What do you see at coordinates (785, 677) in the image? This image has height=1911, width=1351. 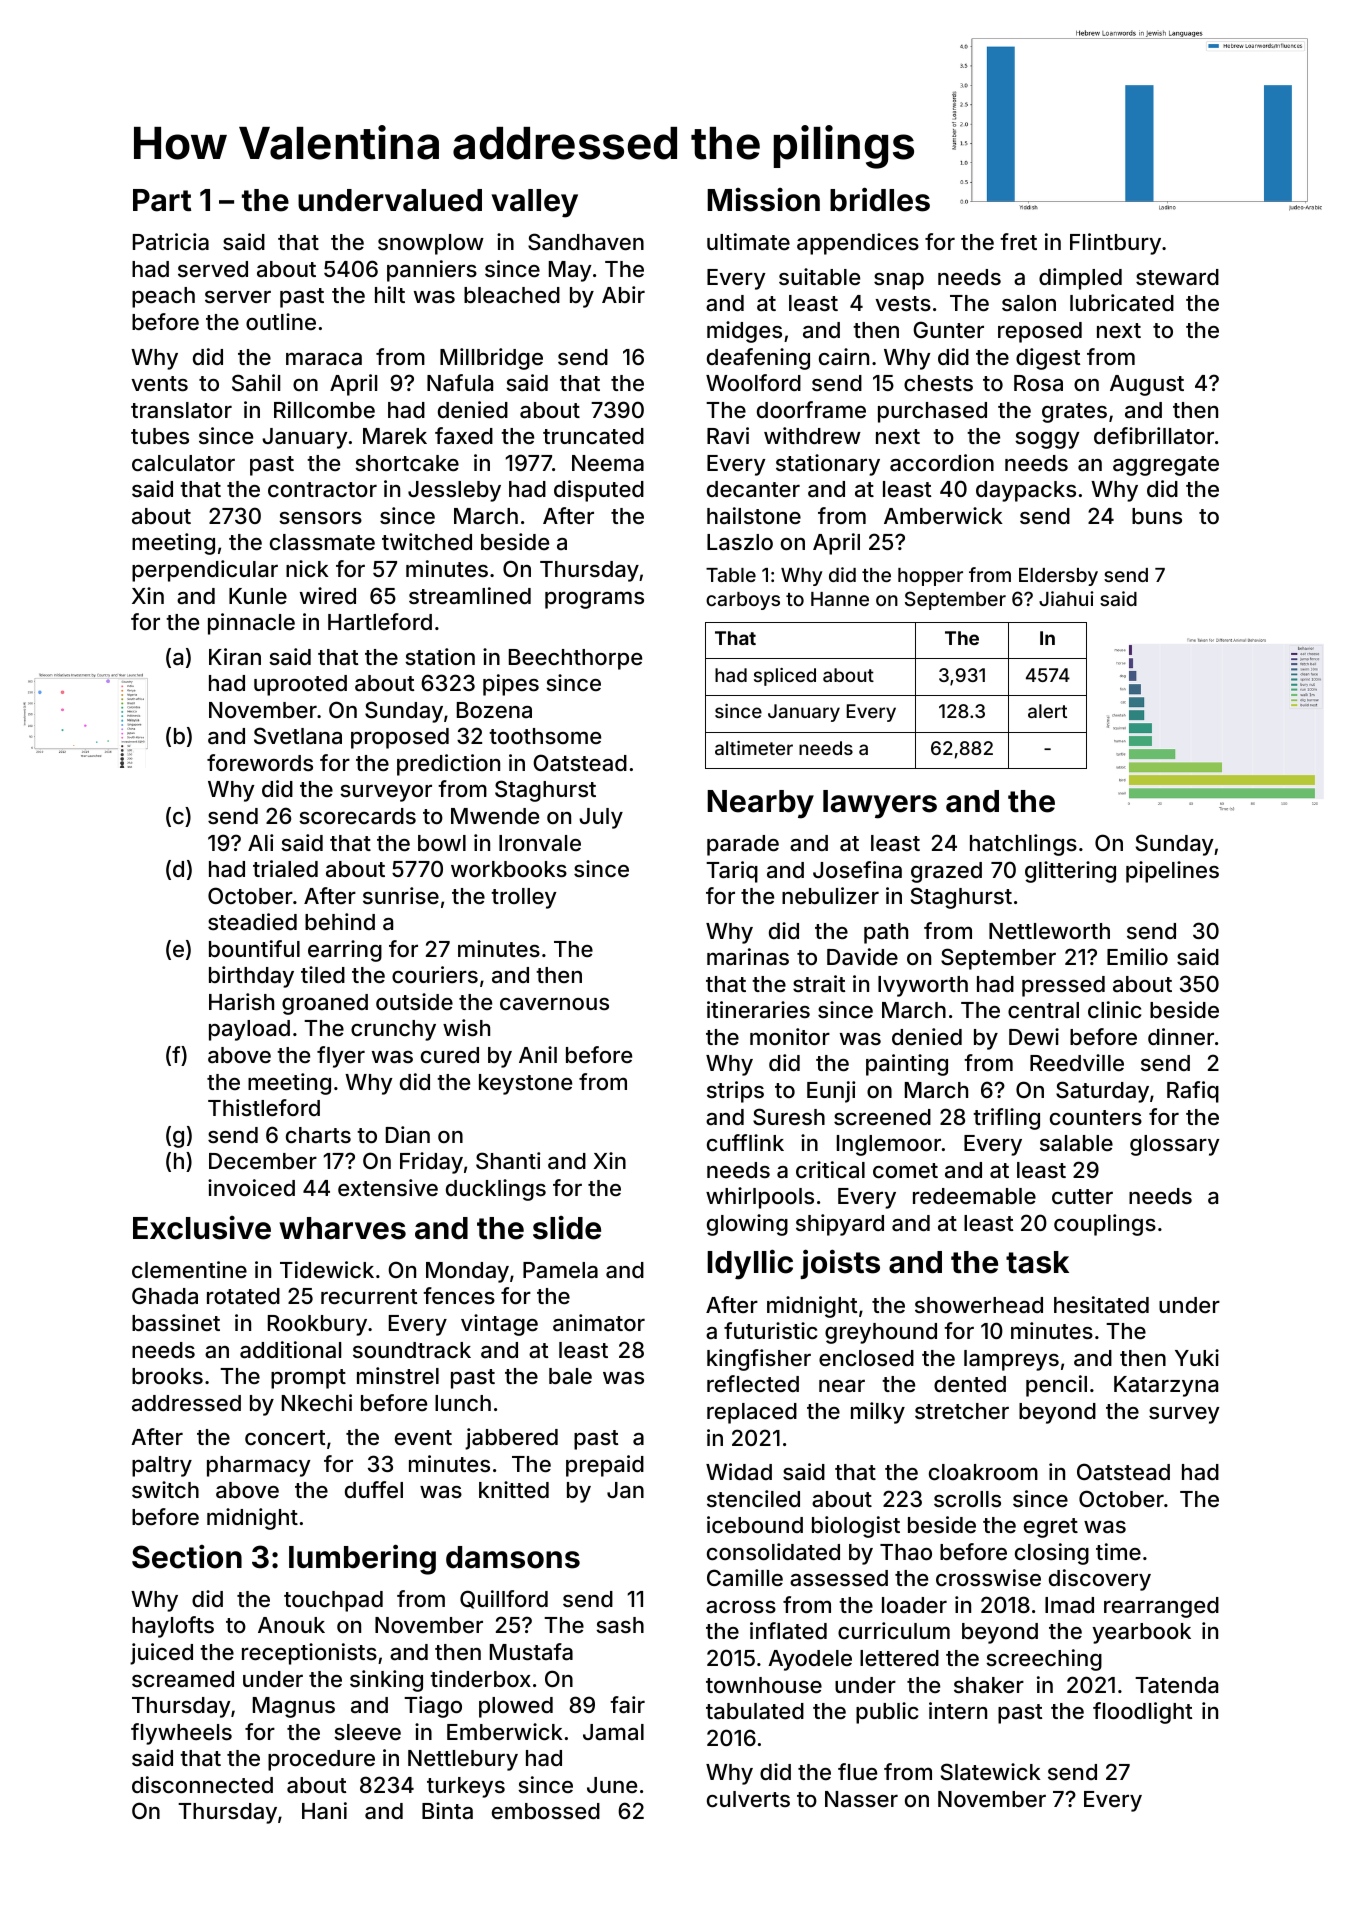 I see `spliced` at bounding box center [785, 677].
